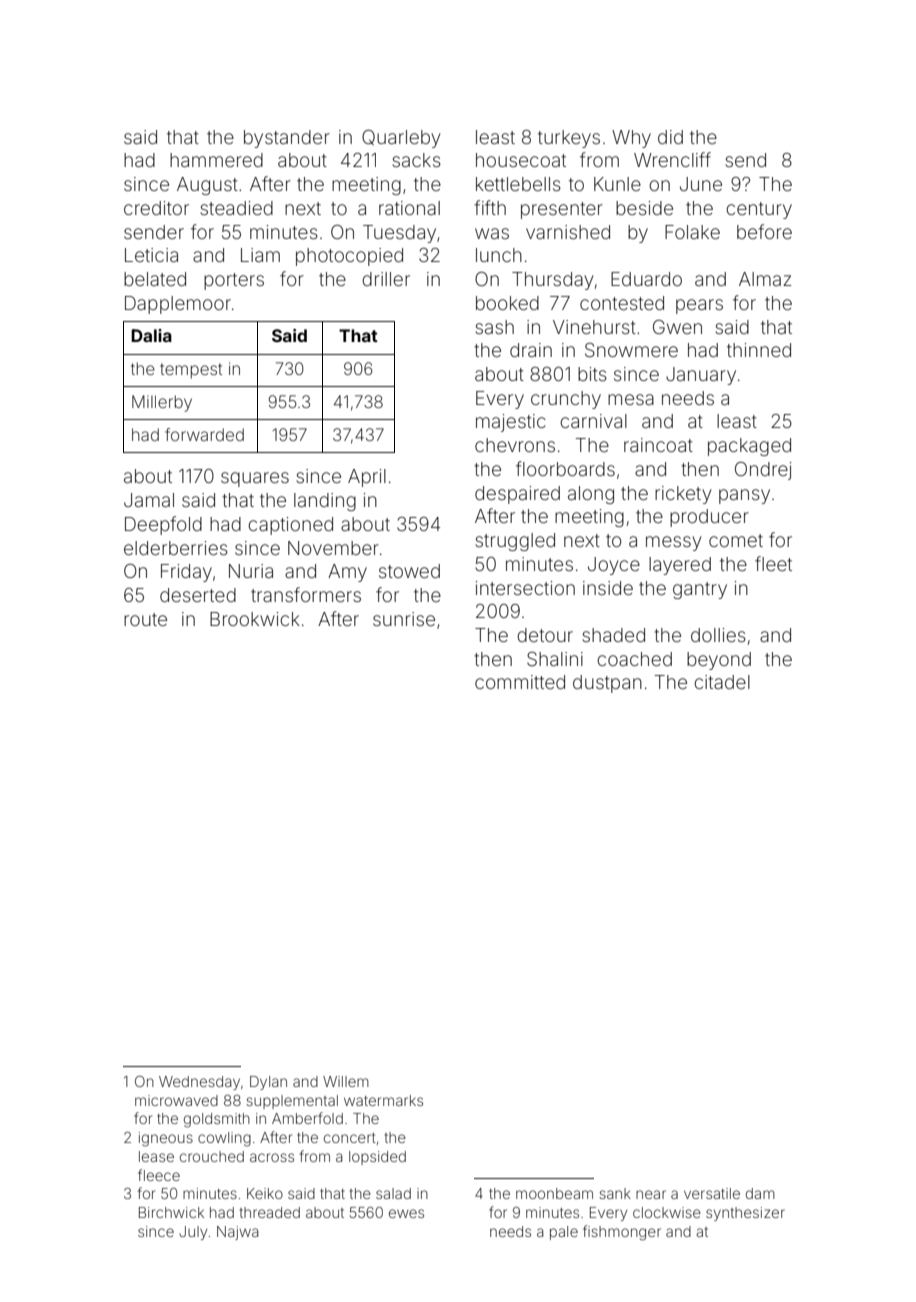 Image resolution: width=916 pixels, height=1302 pixels. I want to click on squares, so click(255, 479).
